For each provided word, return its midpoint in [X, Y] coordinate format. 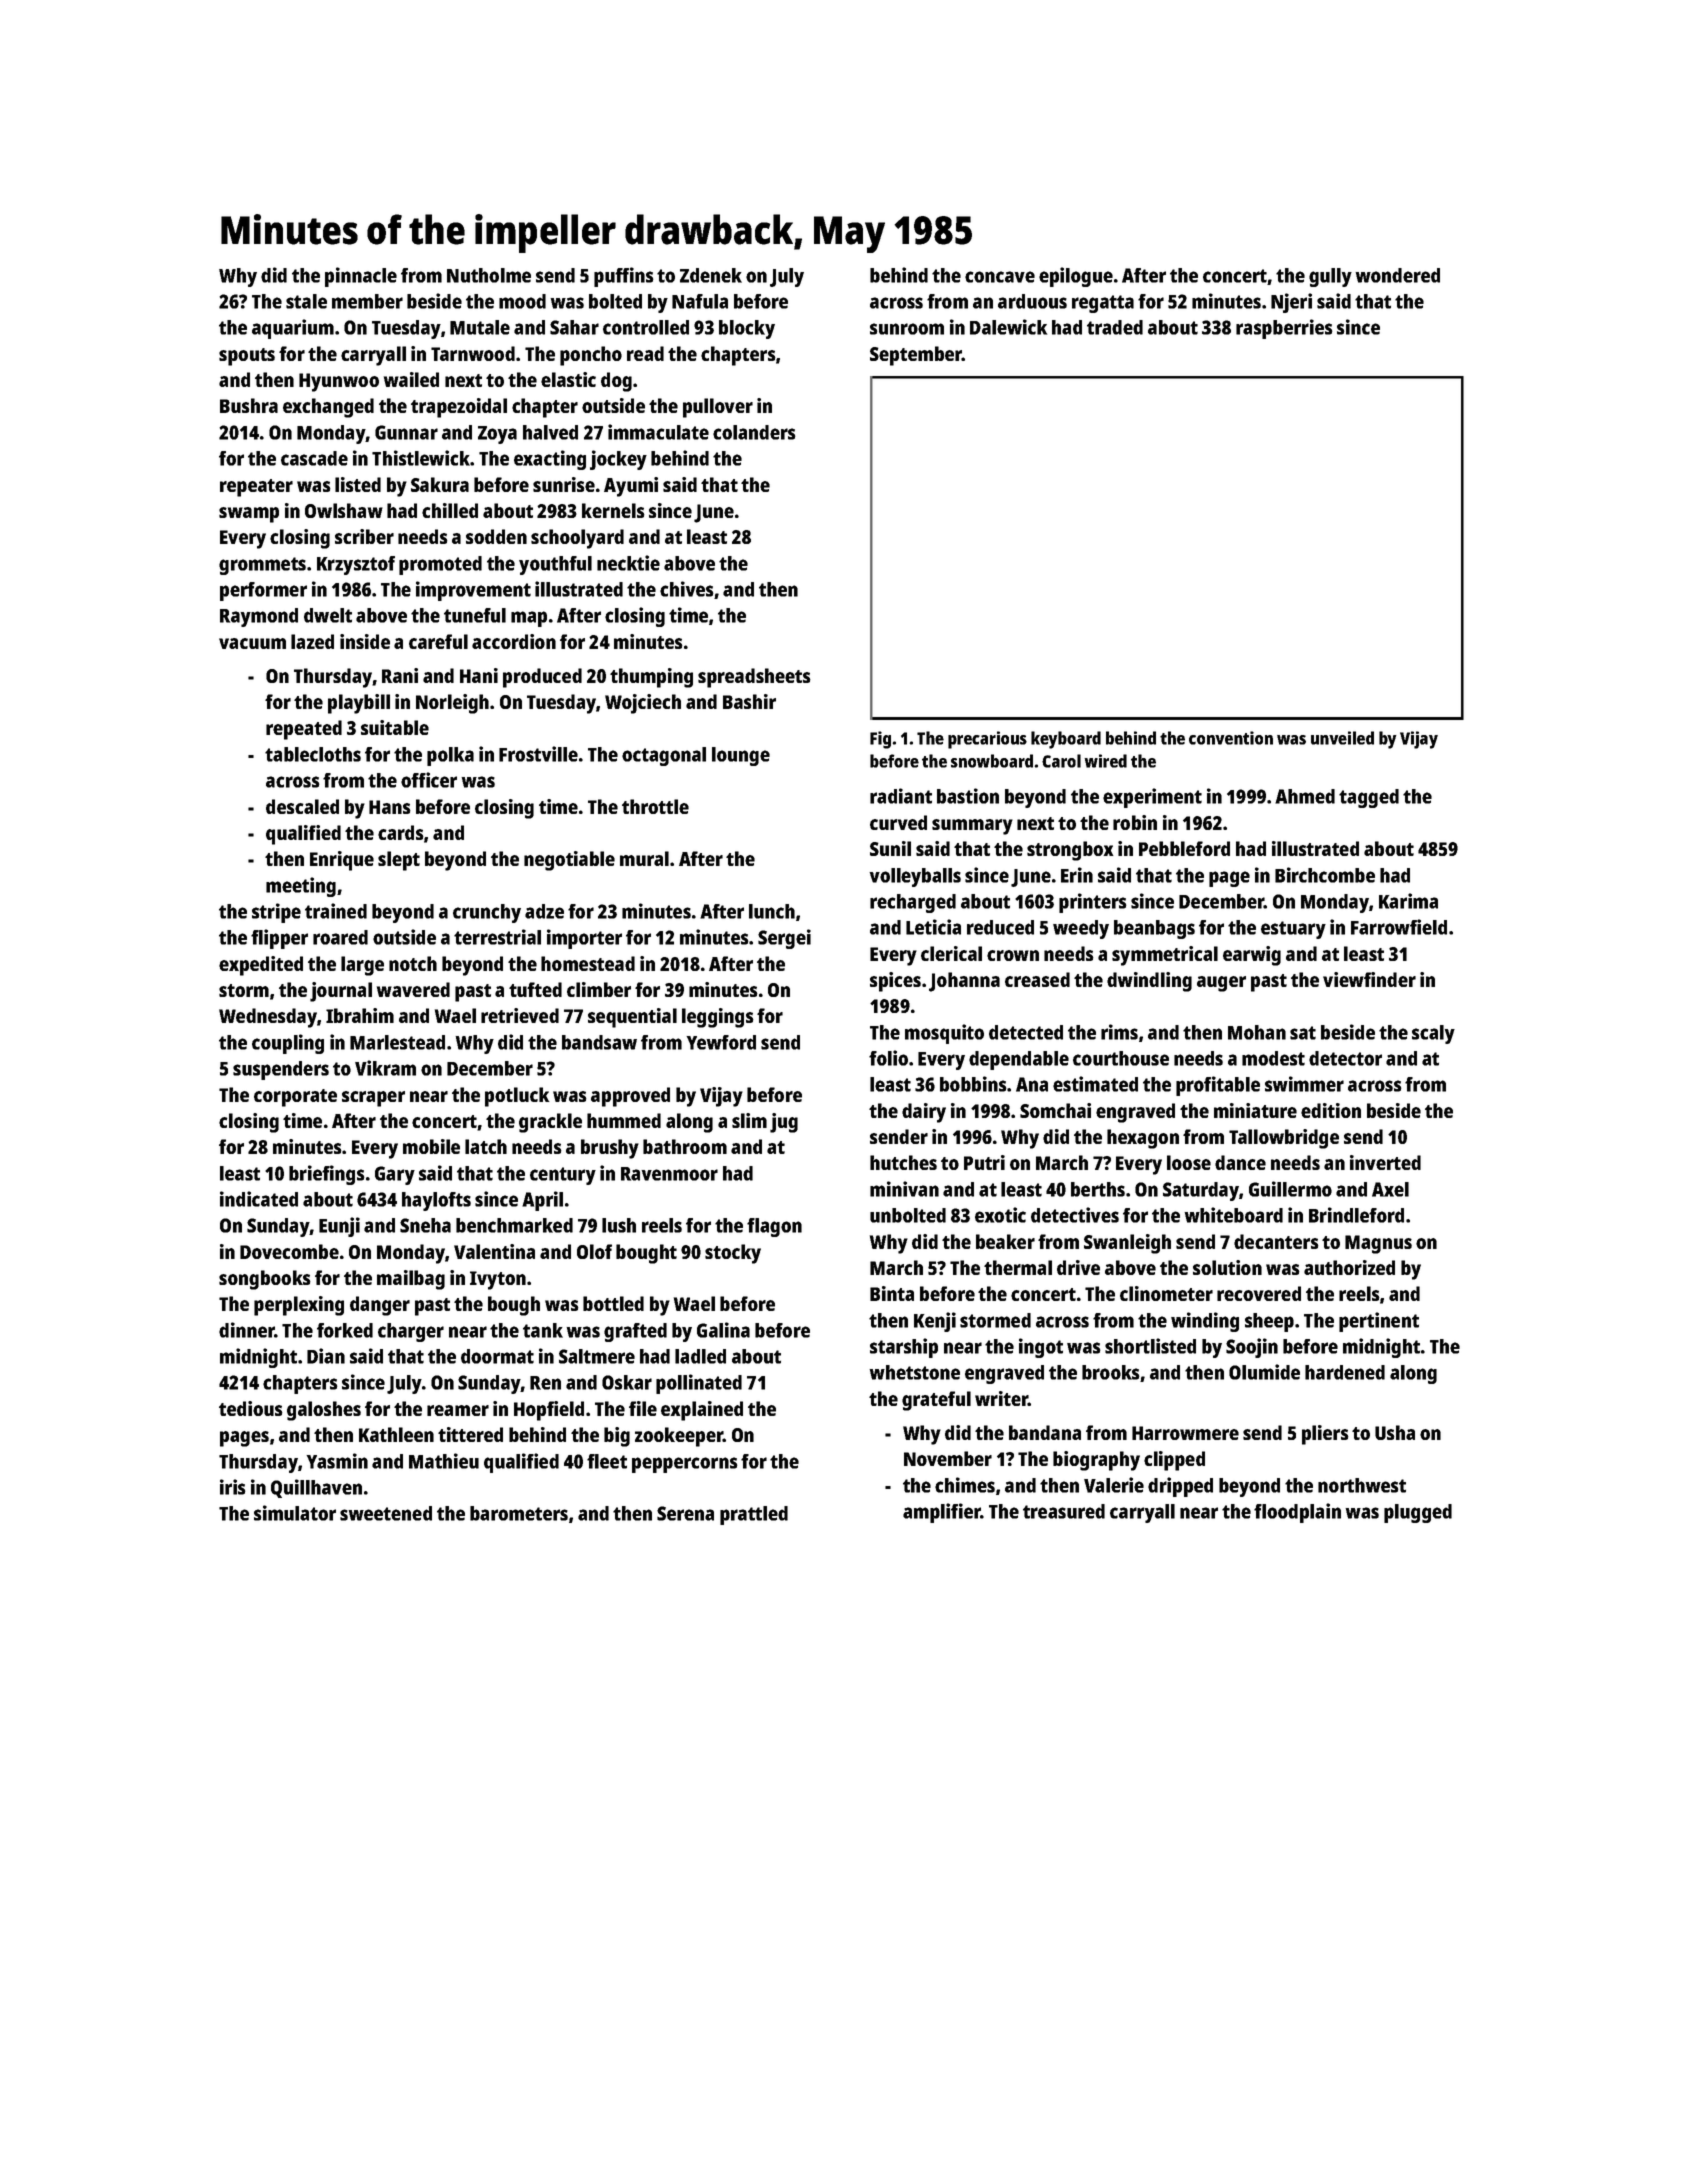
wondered [1397, 275]
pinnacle [361, 277]
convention [1231, 738]
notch [413, 963]
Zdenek [711, 275]
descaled [302, 806]
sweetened [386, 1513]
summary [972, 827]
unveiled [1342, 738]
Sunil [890, 848]
